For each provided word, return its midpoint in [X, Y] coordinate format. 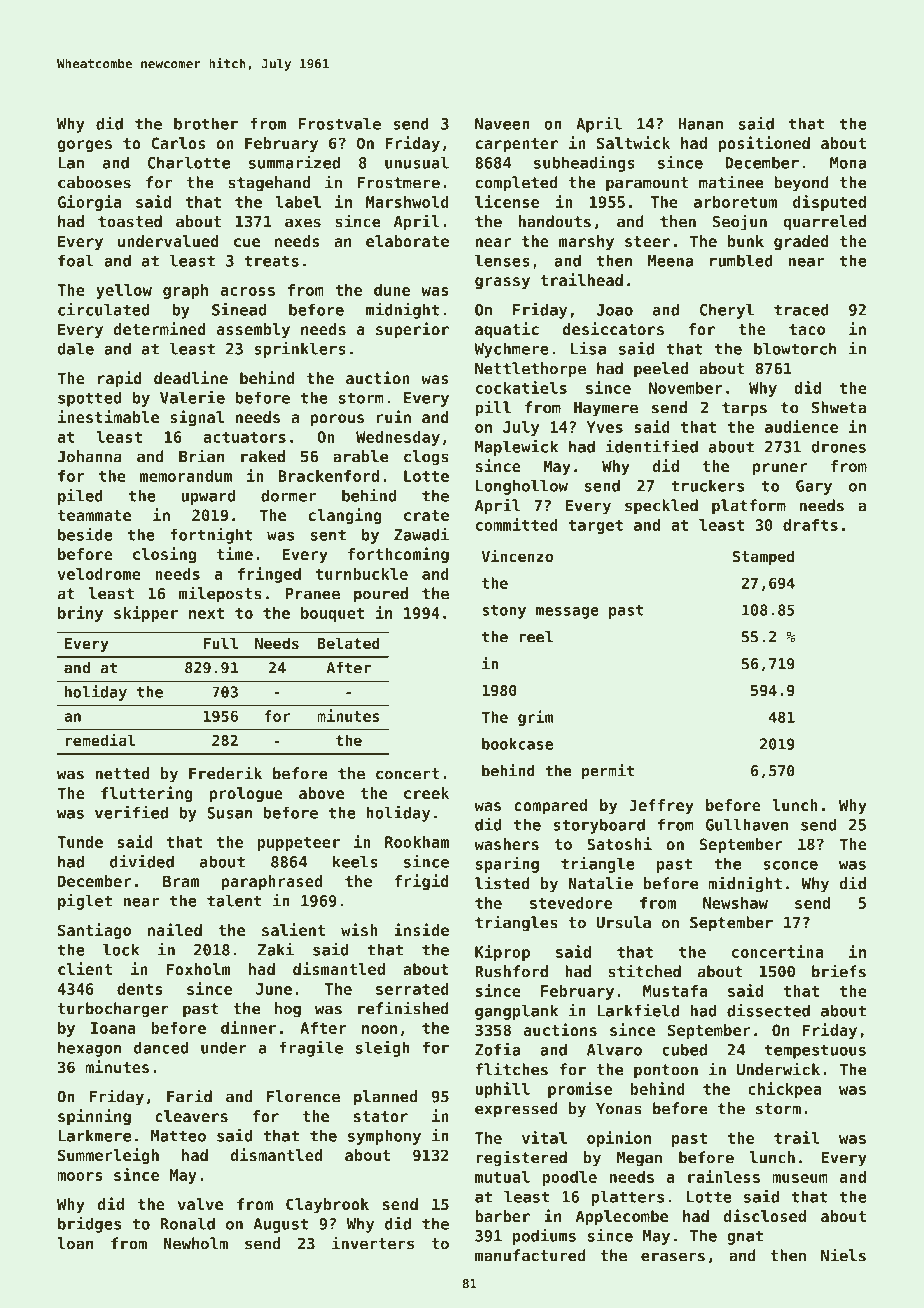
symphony [384, 1137]
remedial [101, 739]
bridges [89, 1225]
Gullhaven [747, 824]
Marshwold [407, 202]
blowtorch [795, 348]
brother [206, 123]
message [567, 613]
